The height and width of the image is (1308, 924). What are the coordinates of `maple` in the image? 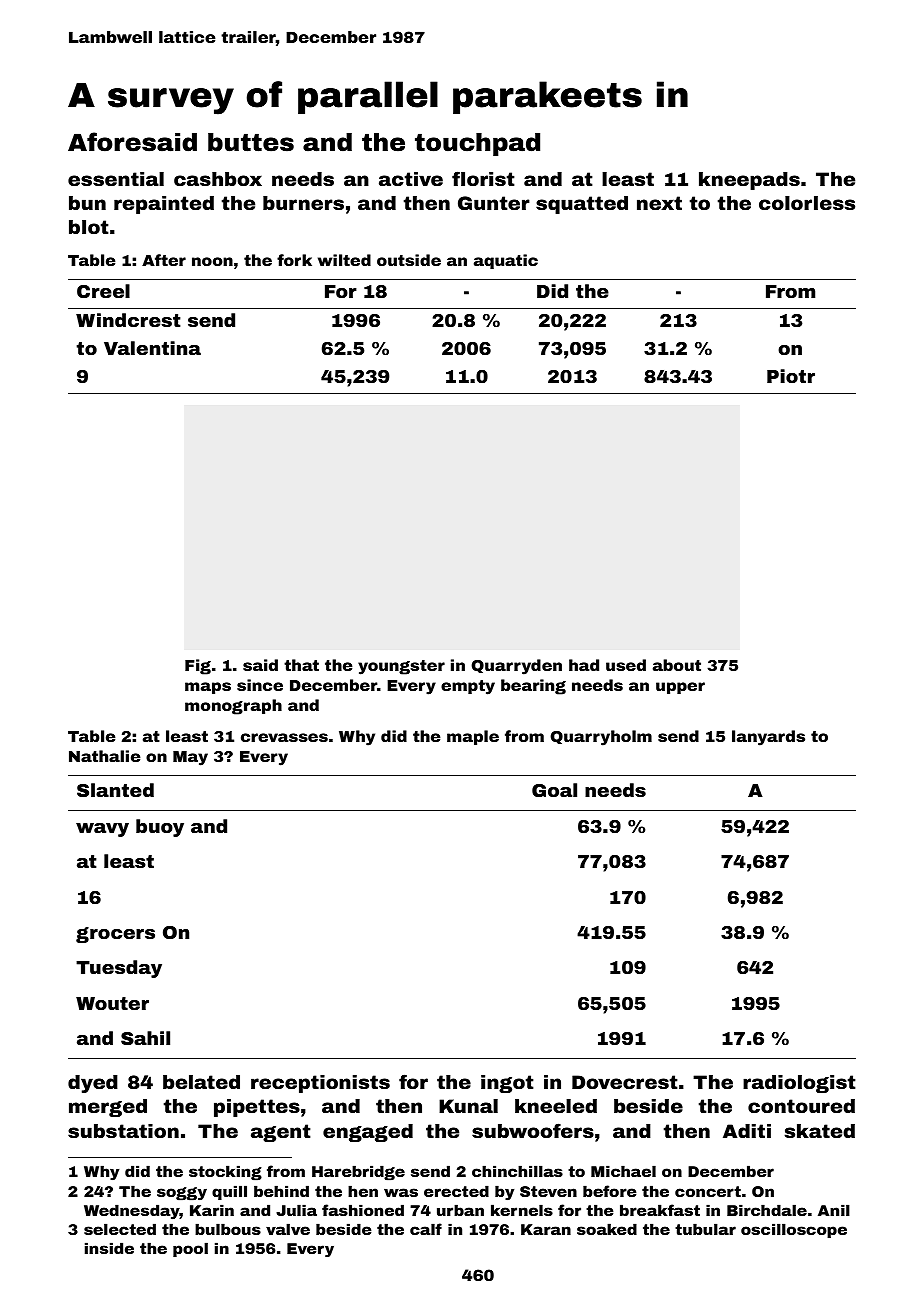 It's located at (473, 737).
